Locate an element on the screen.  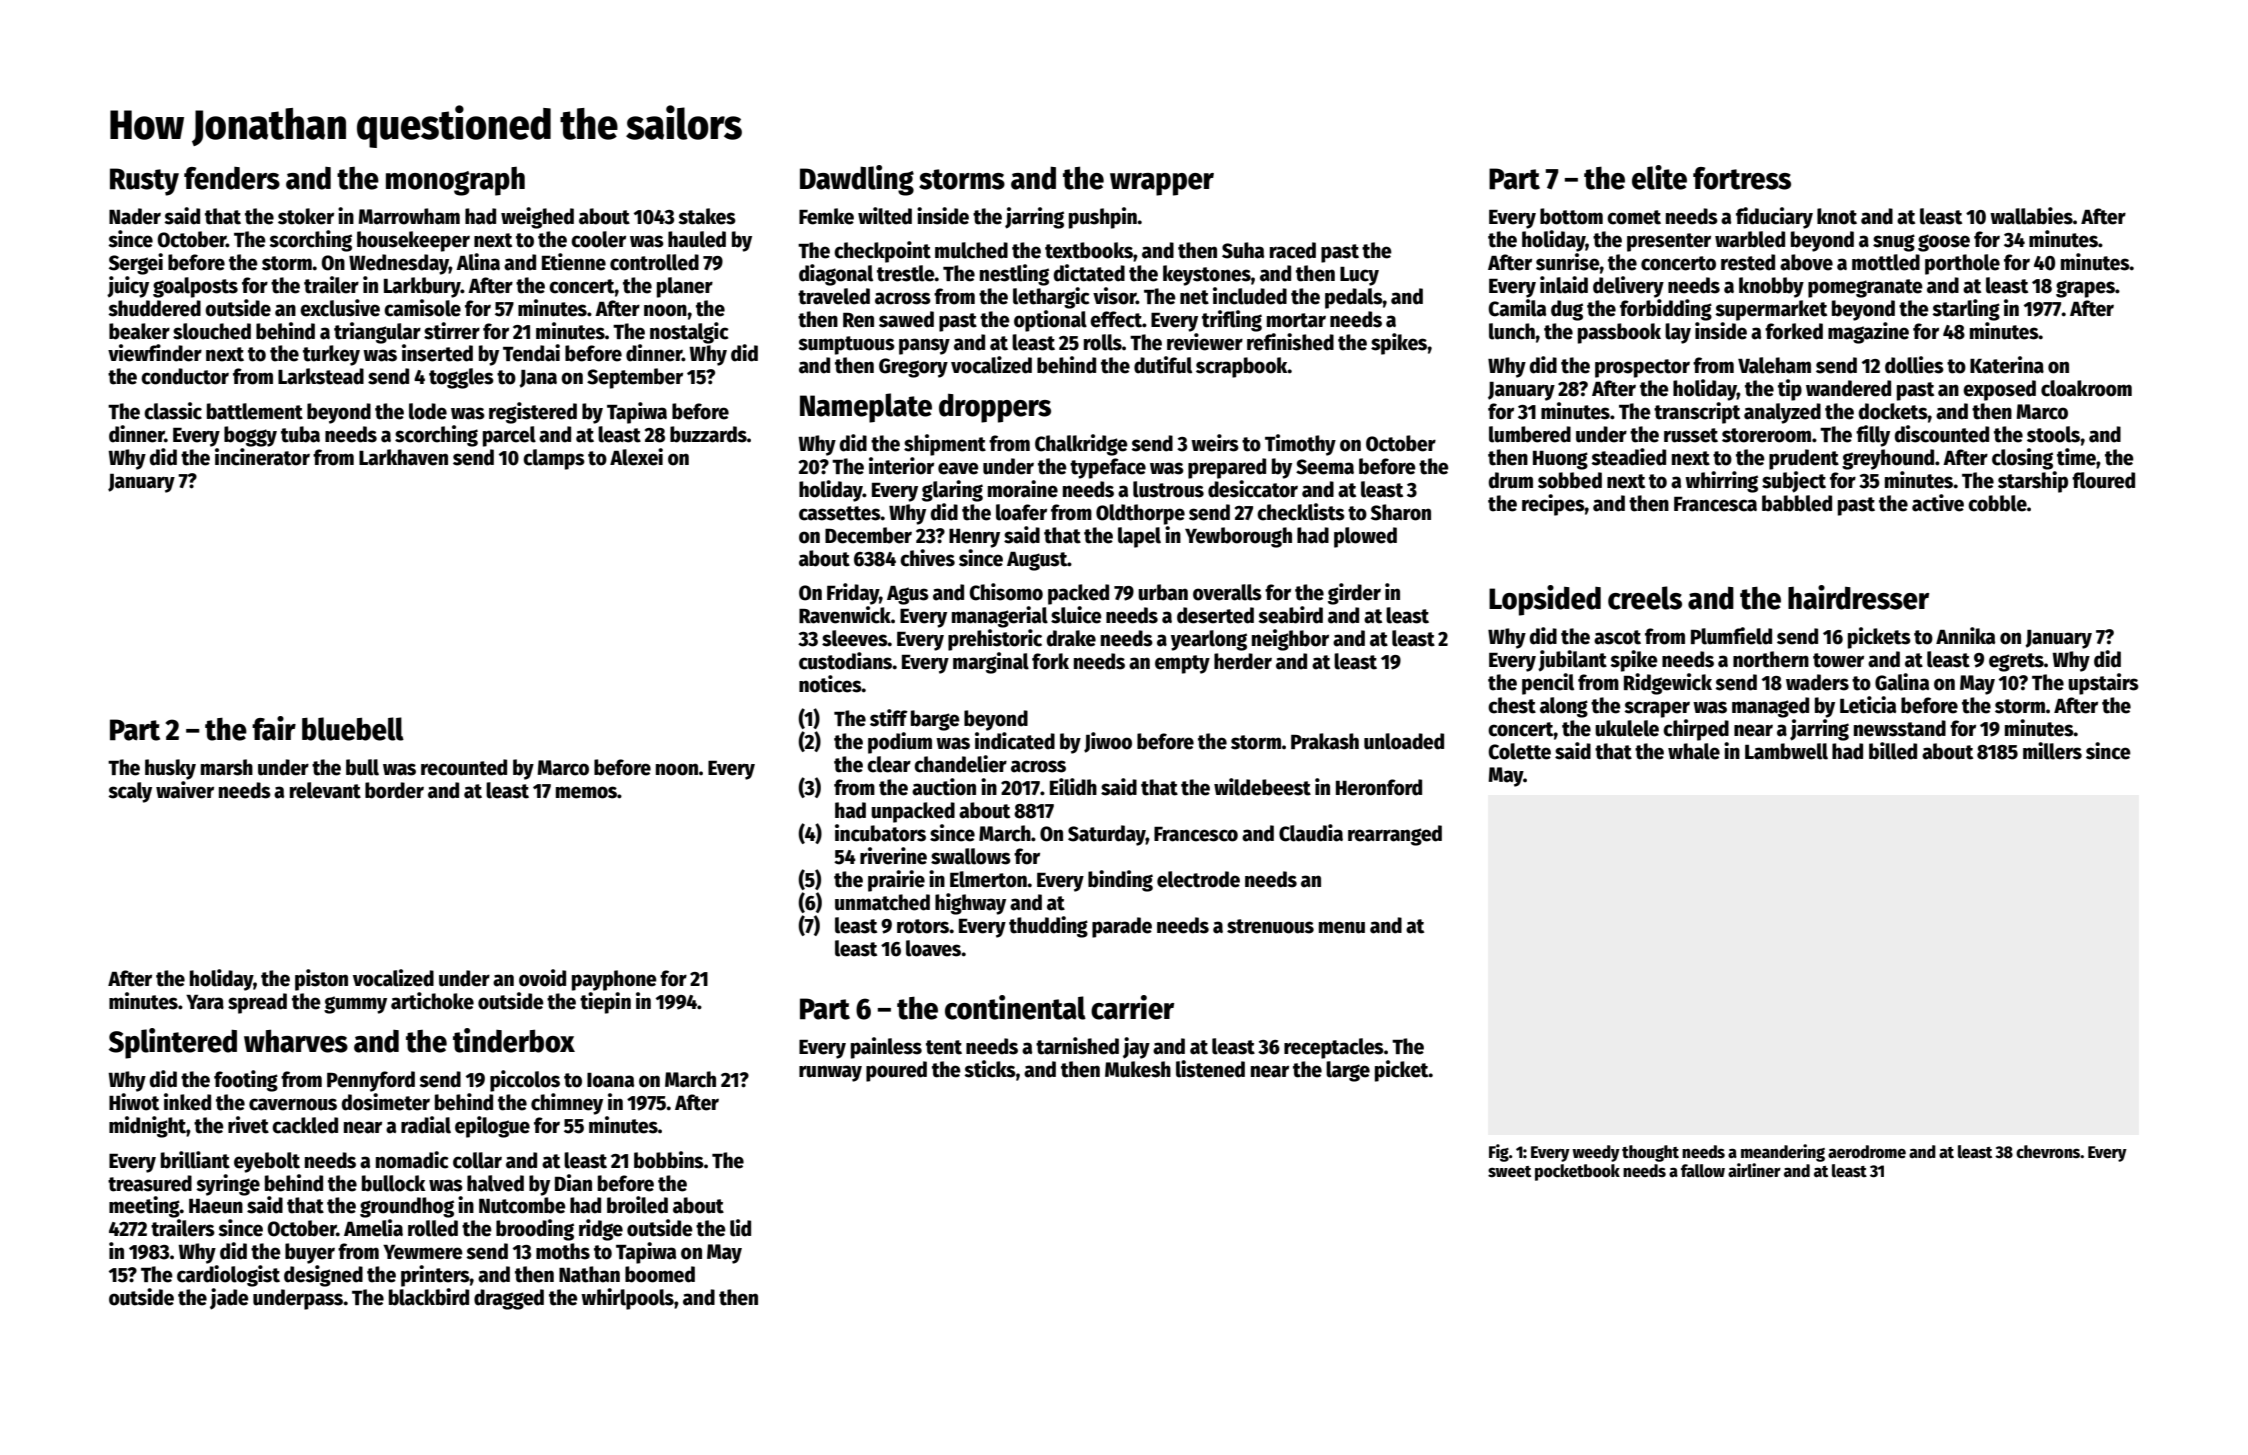
monograph is located at coordinates (455, 181).
